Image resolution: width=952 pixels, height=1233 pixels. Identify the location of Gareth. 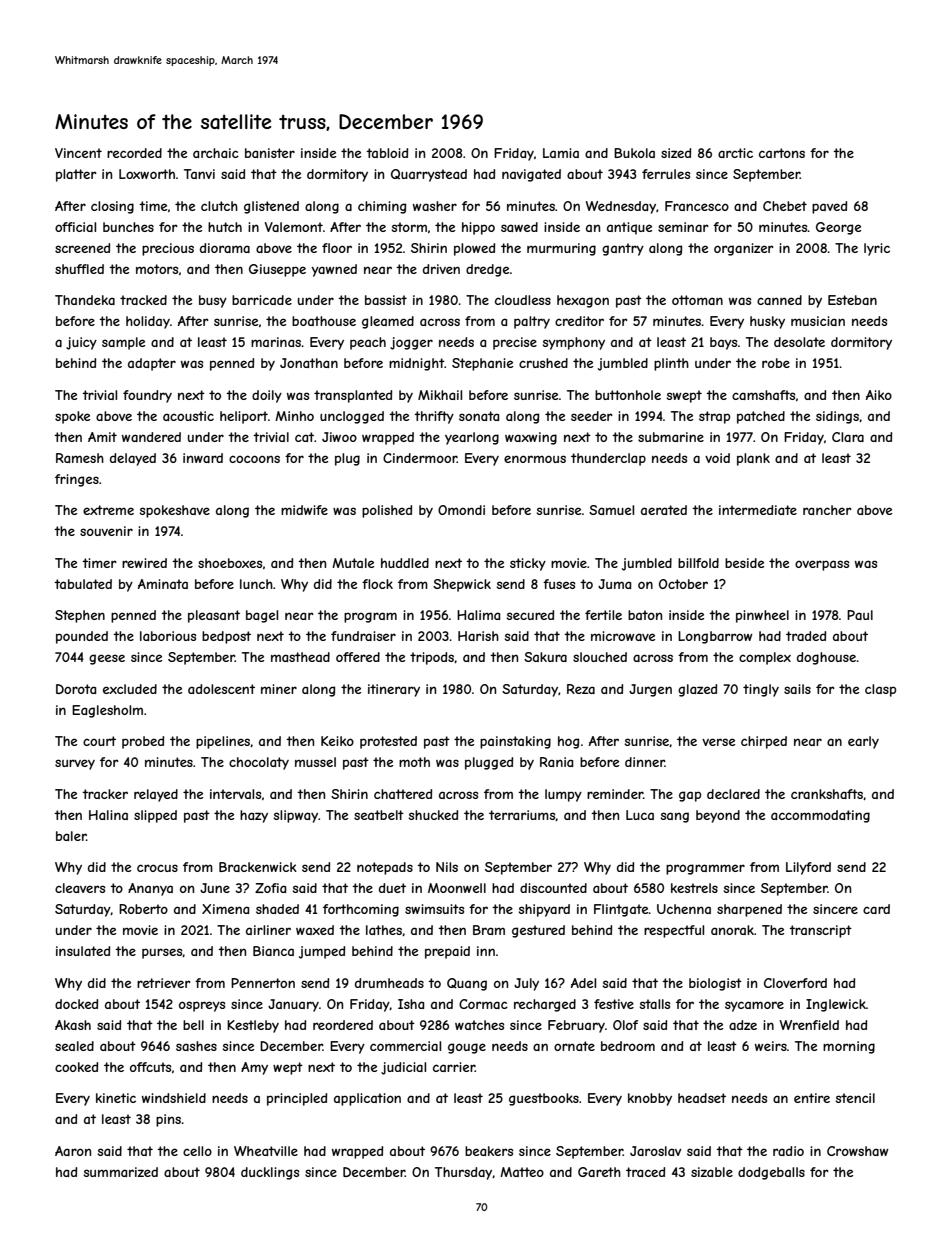
(599, 1172).
